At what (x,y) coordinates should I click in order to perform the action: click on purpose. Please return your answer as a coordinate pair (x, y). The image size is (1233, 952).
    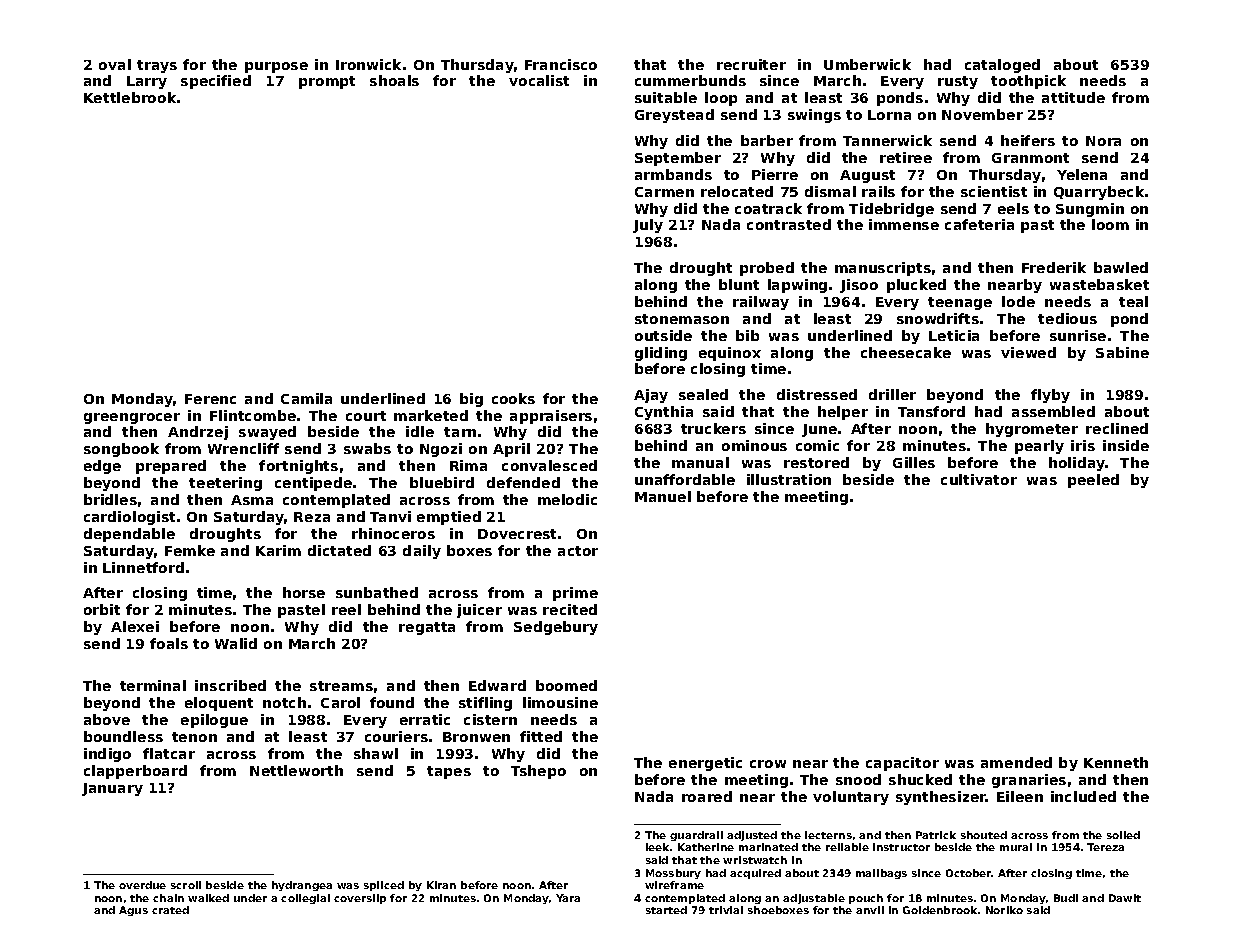
    Looking at the image, I should click on (276, 67).
